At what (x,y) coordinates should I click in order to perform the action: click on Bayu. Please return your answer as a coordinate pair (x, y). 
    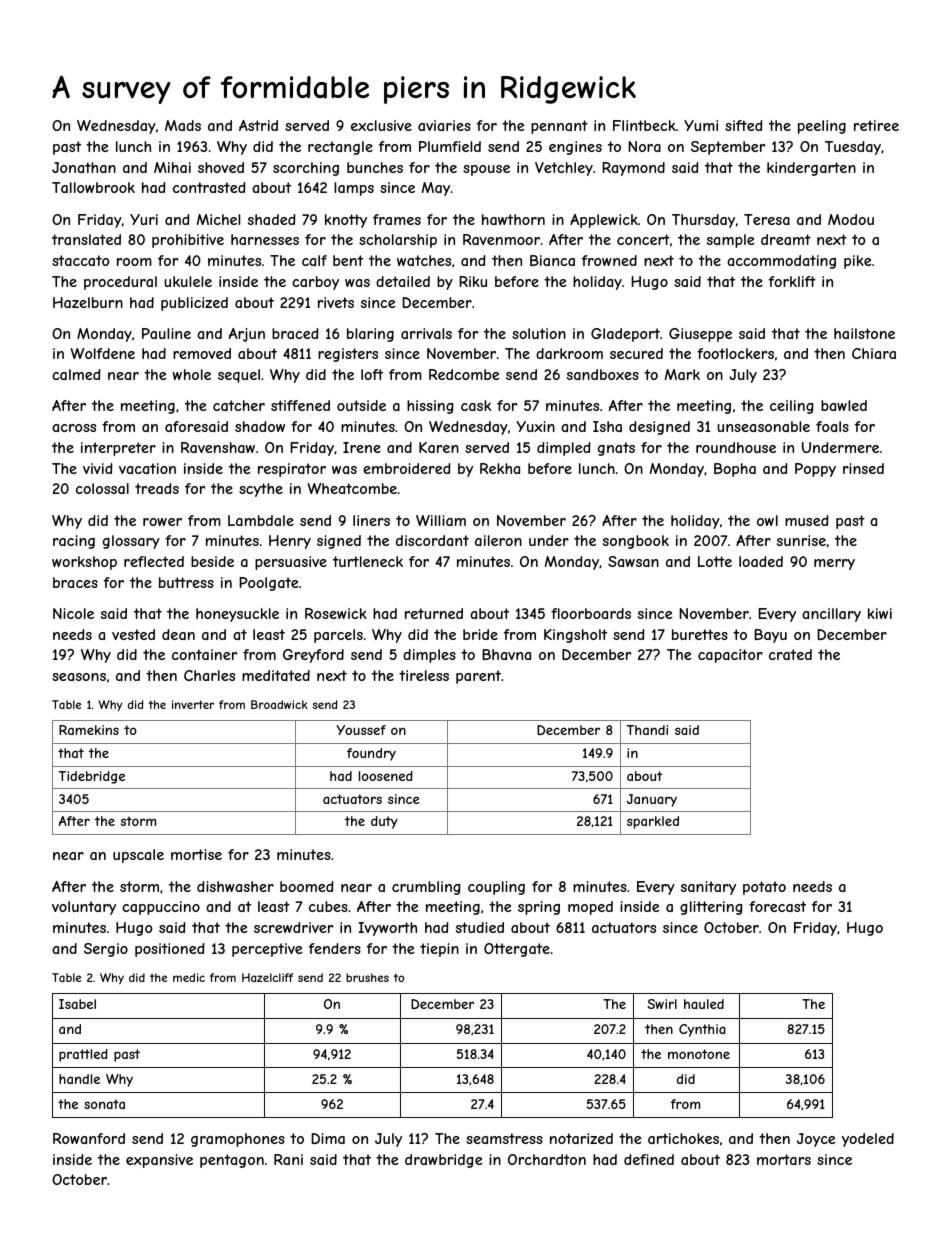
    Looking at the image, I should click on (770, 636).
